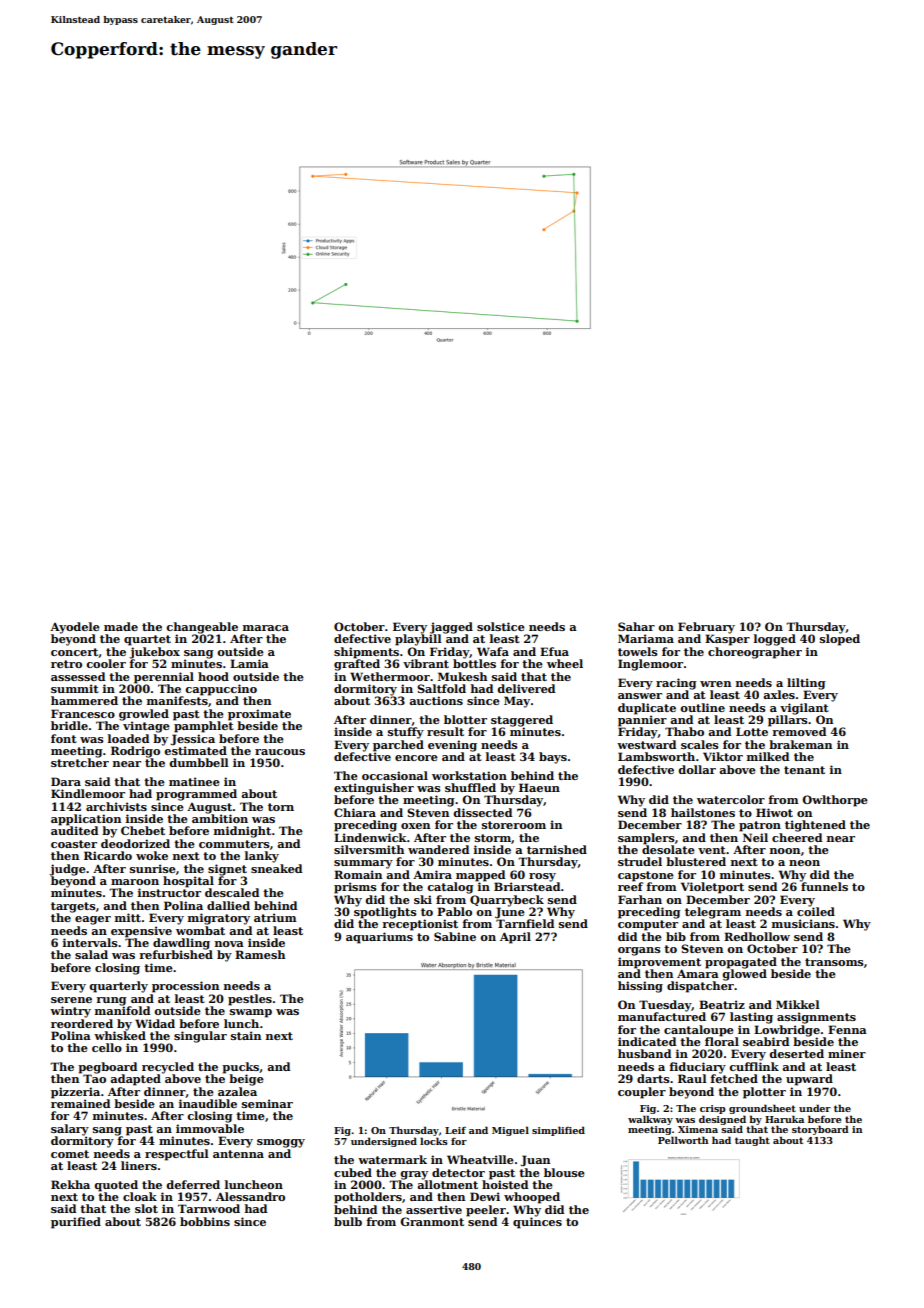  Describe the element at coordinates (539, 787) in the screenshot. I see `Haeun` at that location.
